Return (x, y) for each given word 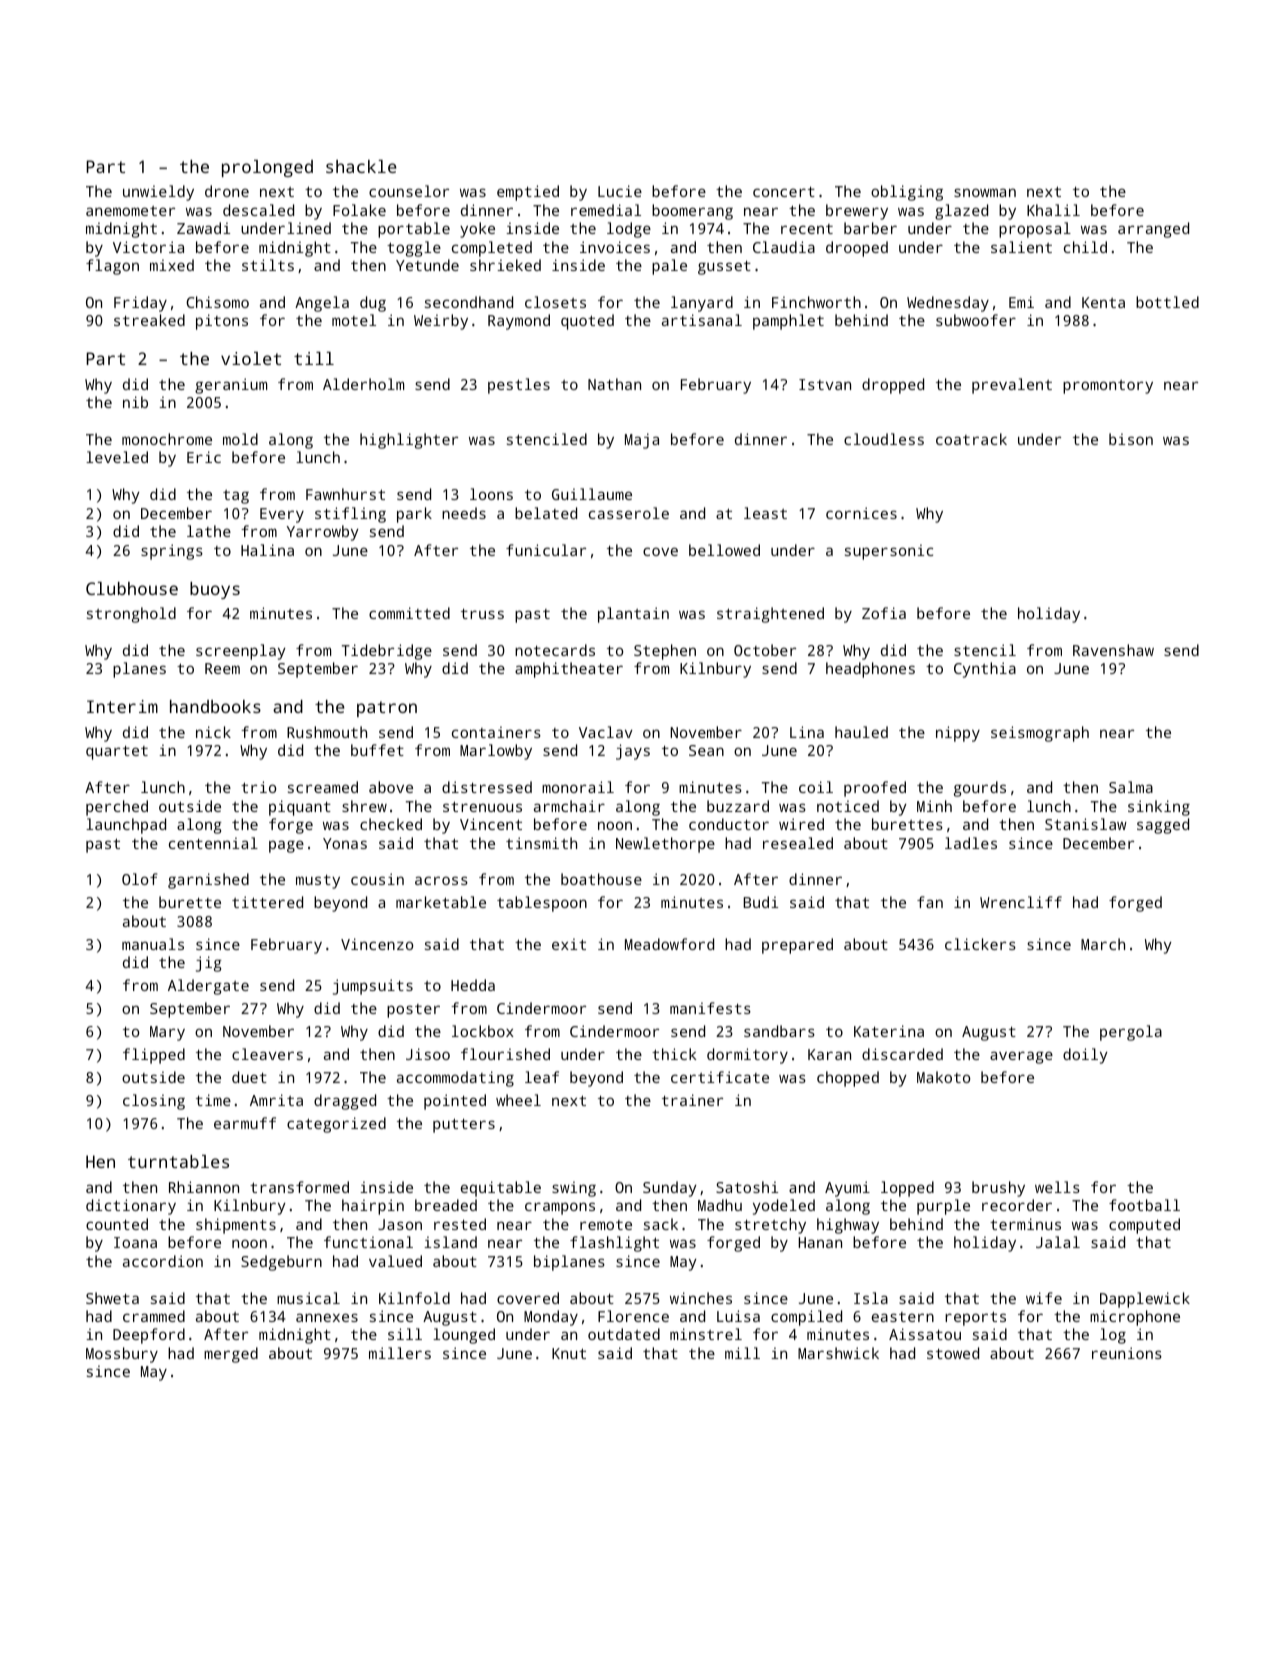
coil (816, 787)
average (1021, 1057)
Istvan (825, 384)
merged (231, 1355)
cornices (861, 513)
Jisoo (428, 1054)
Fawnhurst (345, 494)
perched (117, 808)
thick (674, 1054)
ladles (971, 843)
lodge (629, 230)
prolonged (267, 168)
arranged (1153, 230)
